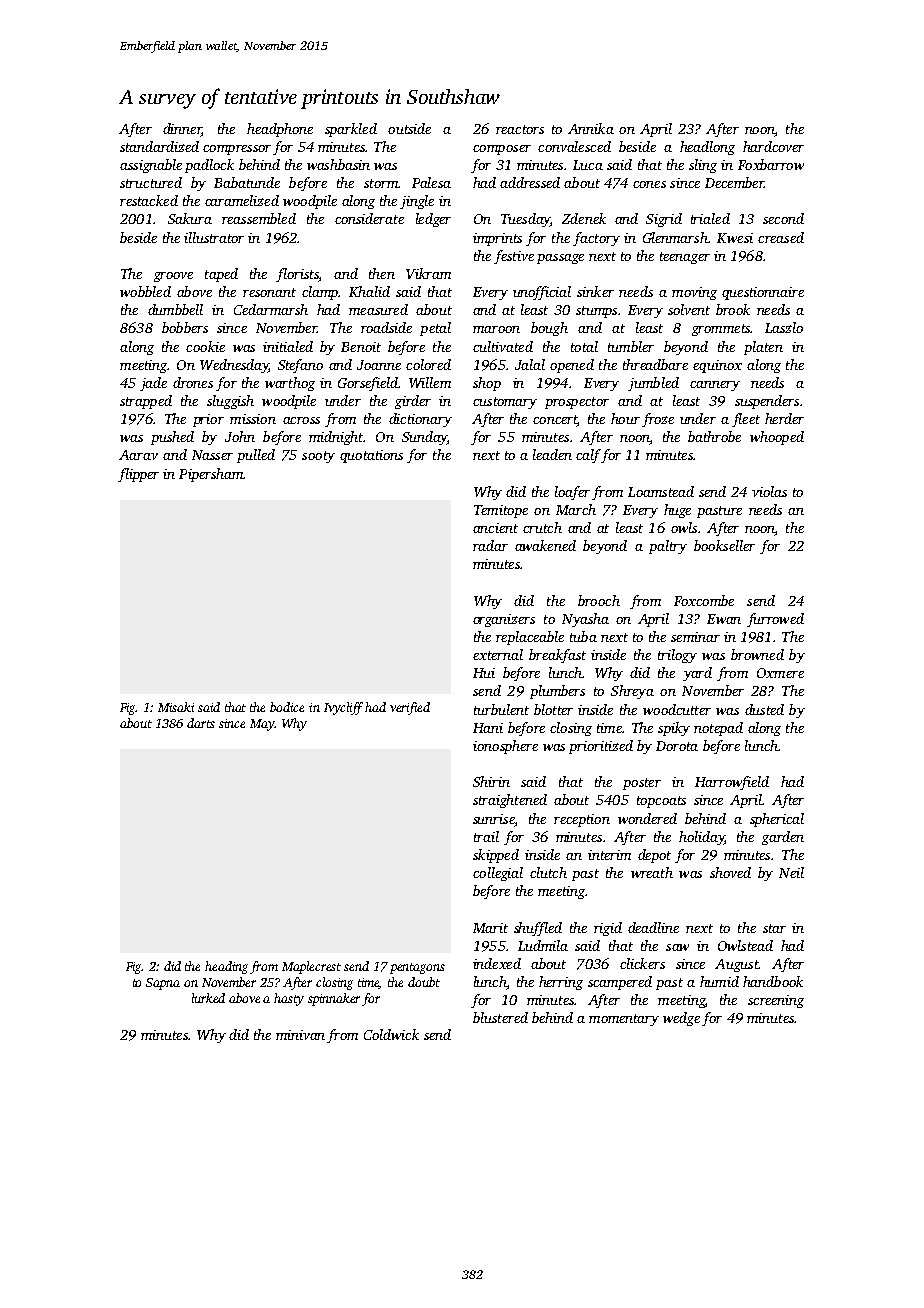 This screenshot has height=1308, width=924. Describe the element at coordinates (262, 725) in the screenshot. I see `May` at that location.
